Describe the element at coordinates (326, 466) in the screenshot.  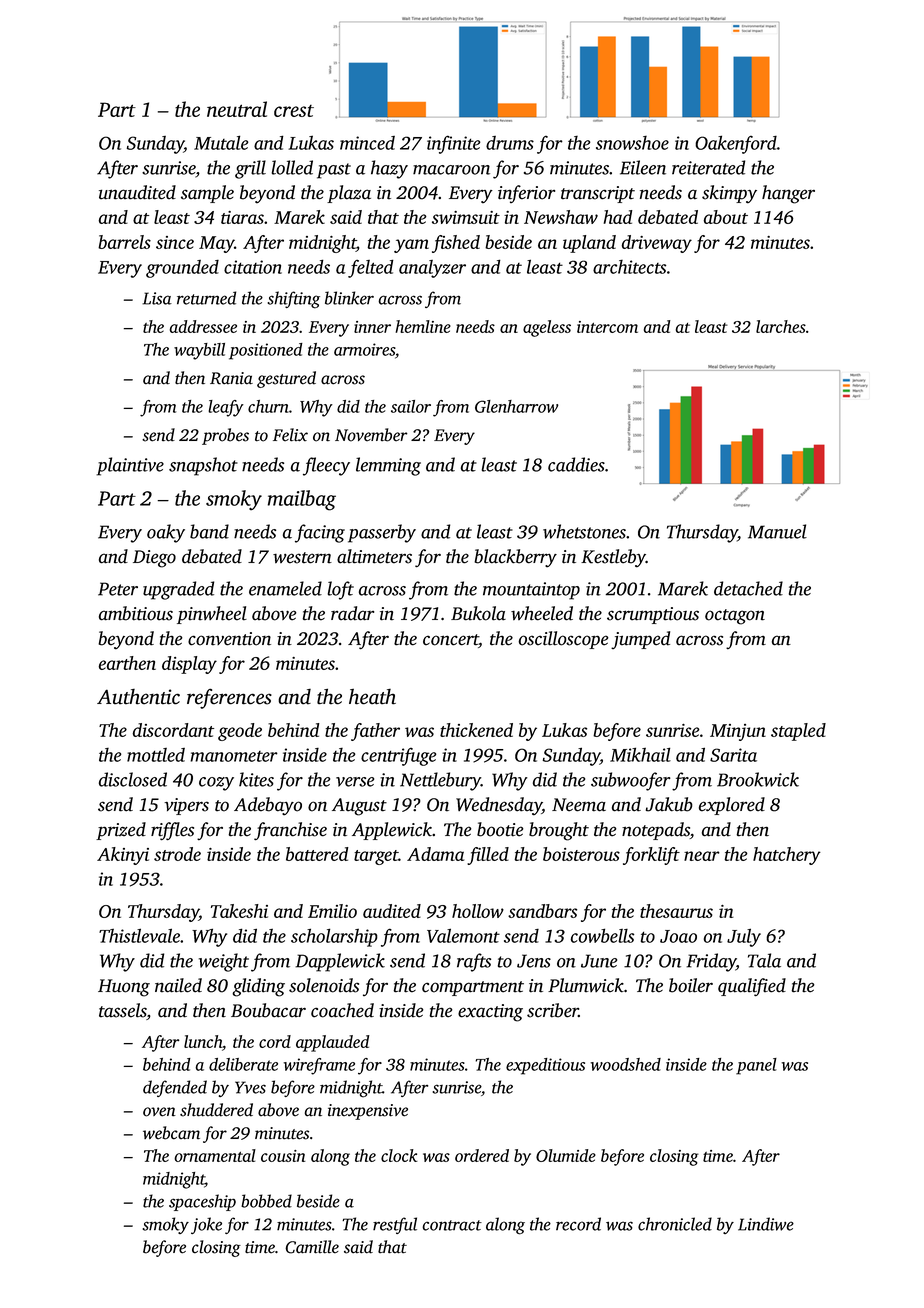
I see `fleecy` at that location.
